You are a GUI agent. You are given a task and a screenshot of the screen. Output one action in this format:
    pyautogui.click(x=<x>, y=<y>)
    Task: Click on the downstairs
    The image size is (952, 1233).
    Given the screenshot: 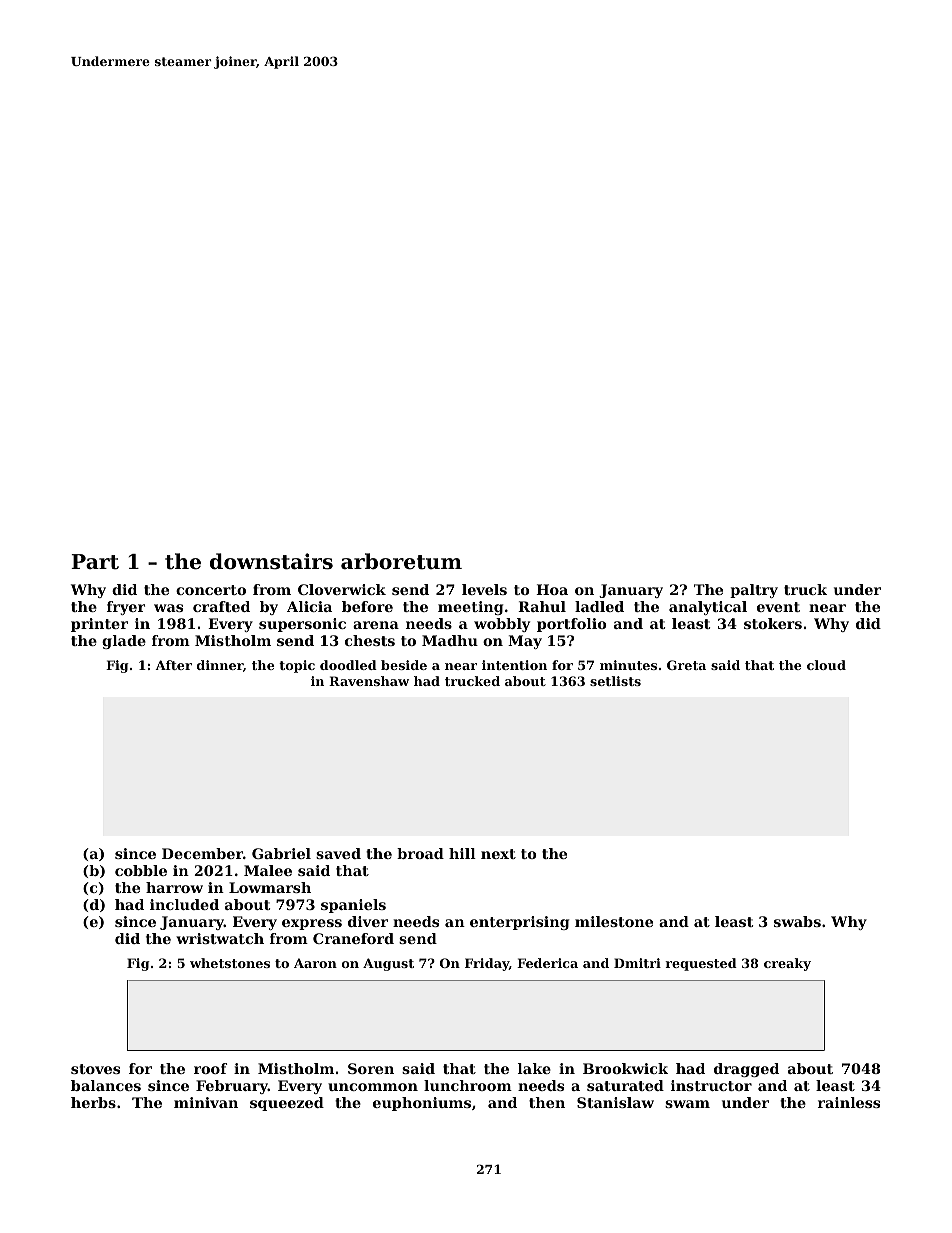 What is the action you would take?
    pyautogui.click(x=271, y=561)
